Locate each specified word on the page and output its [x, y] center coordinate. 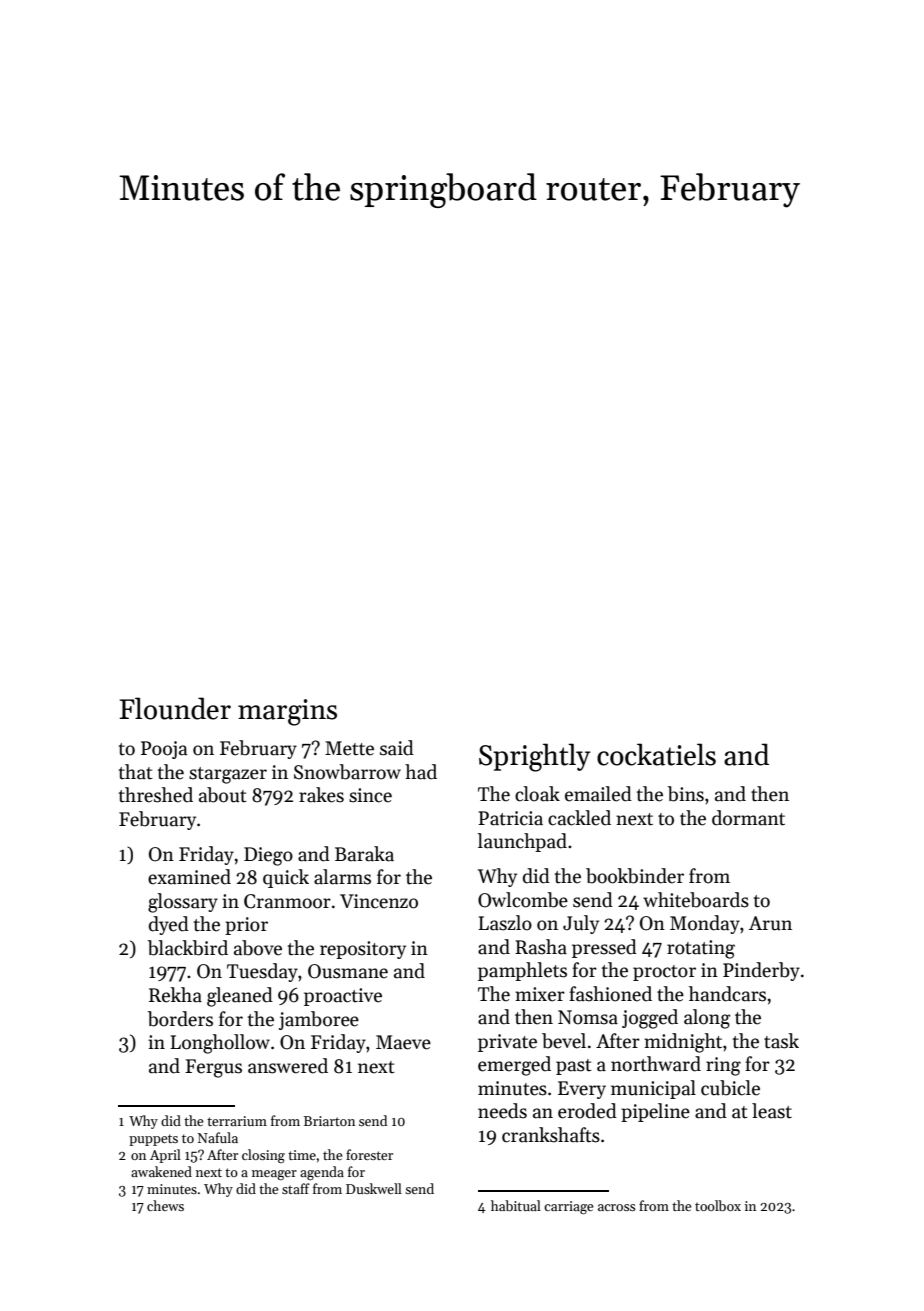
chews [165, 1205]
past [574, 1067]
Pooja [164, 750]
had [421, 772]
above [258, 948]
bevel [564, 1041]
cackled [579, 818]
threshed [156, 795]
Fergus [213, 1068]
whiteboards [696, 900]
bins [686, 794]
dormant [748, 818]
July [581, 924]
